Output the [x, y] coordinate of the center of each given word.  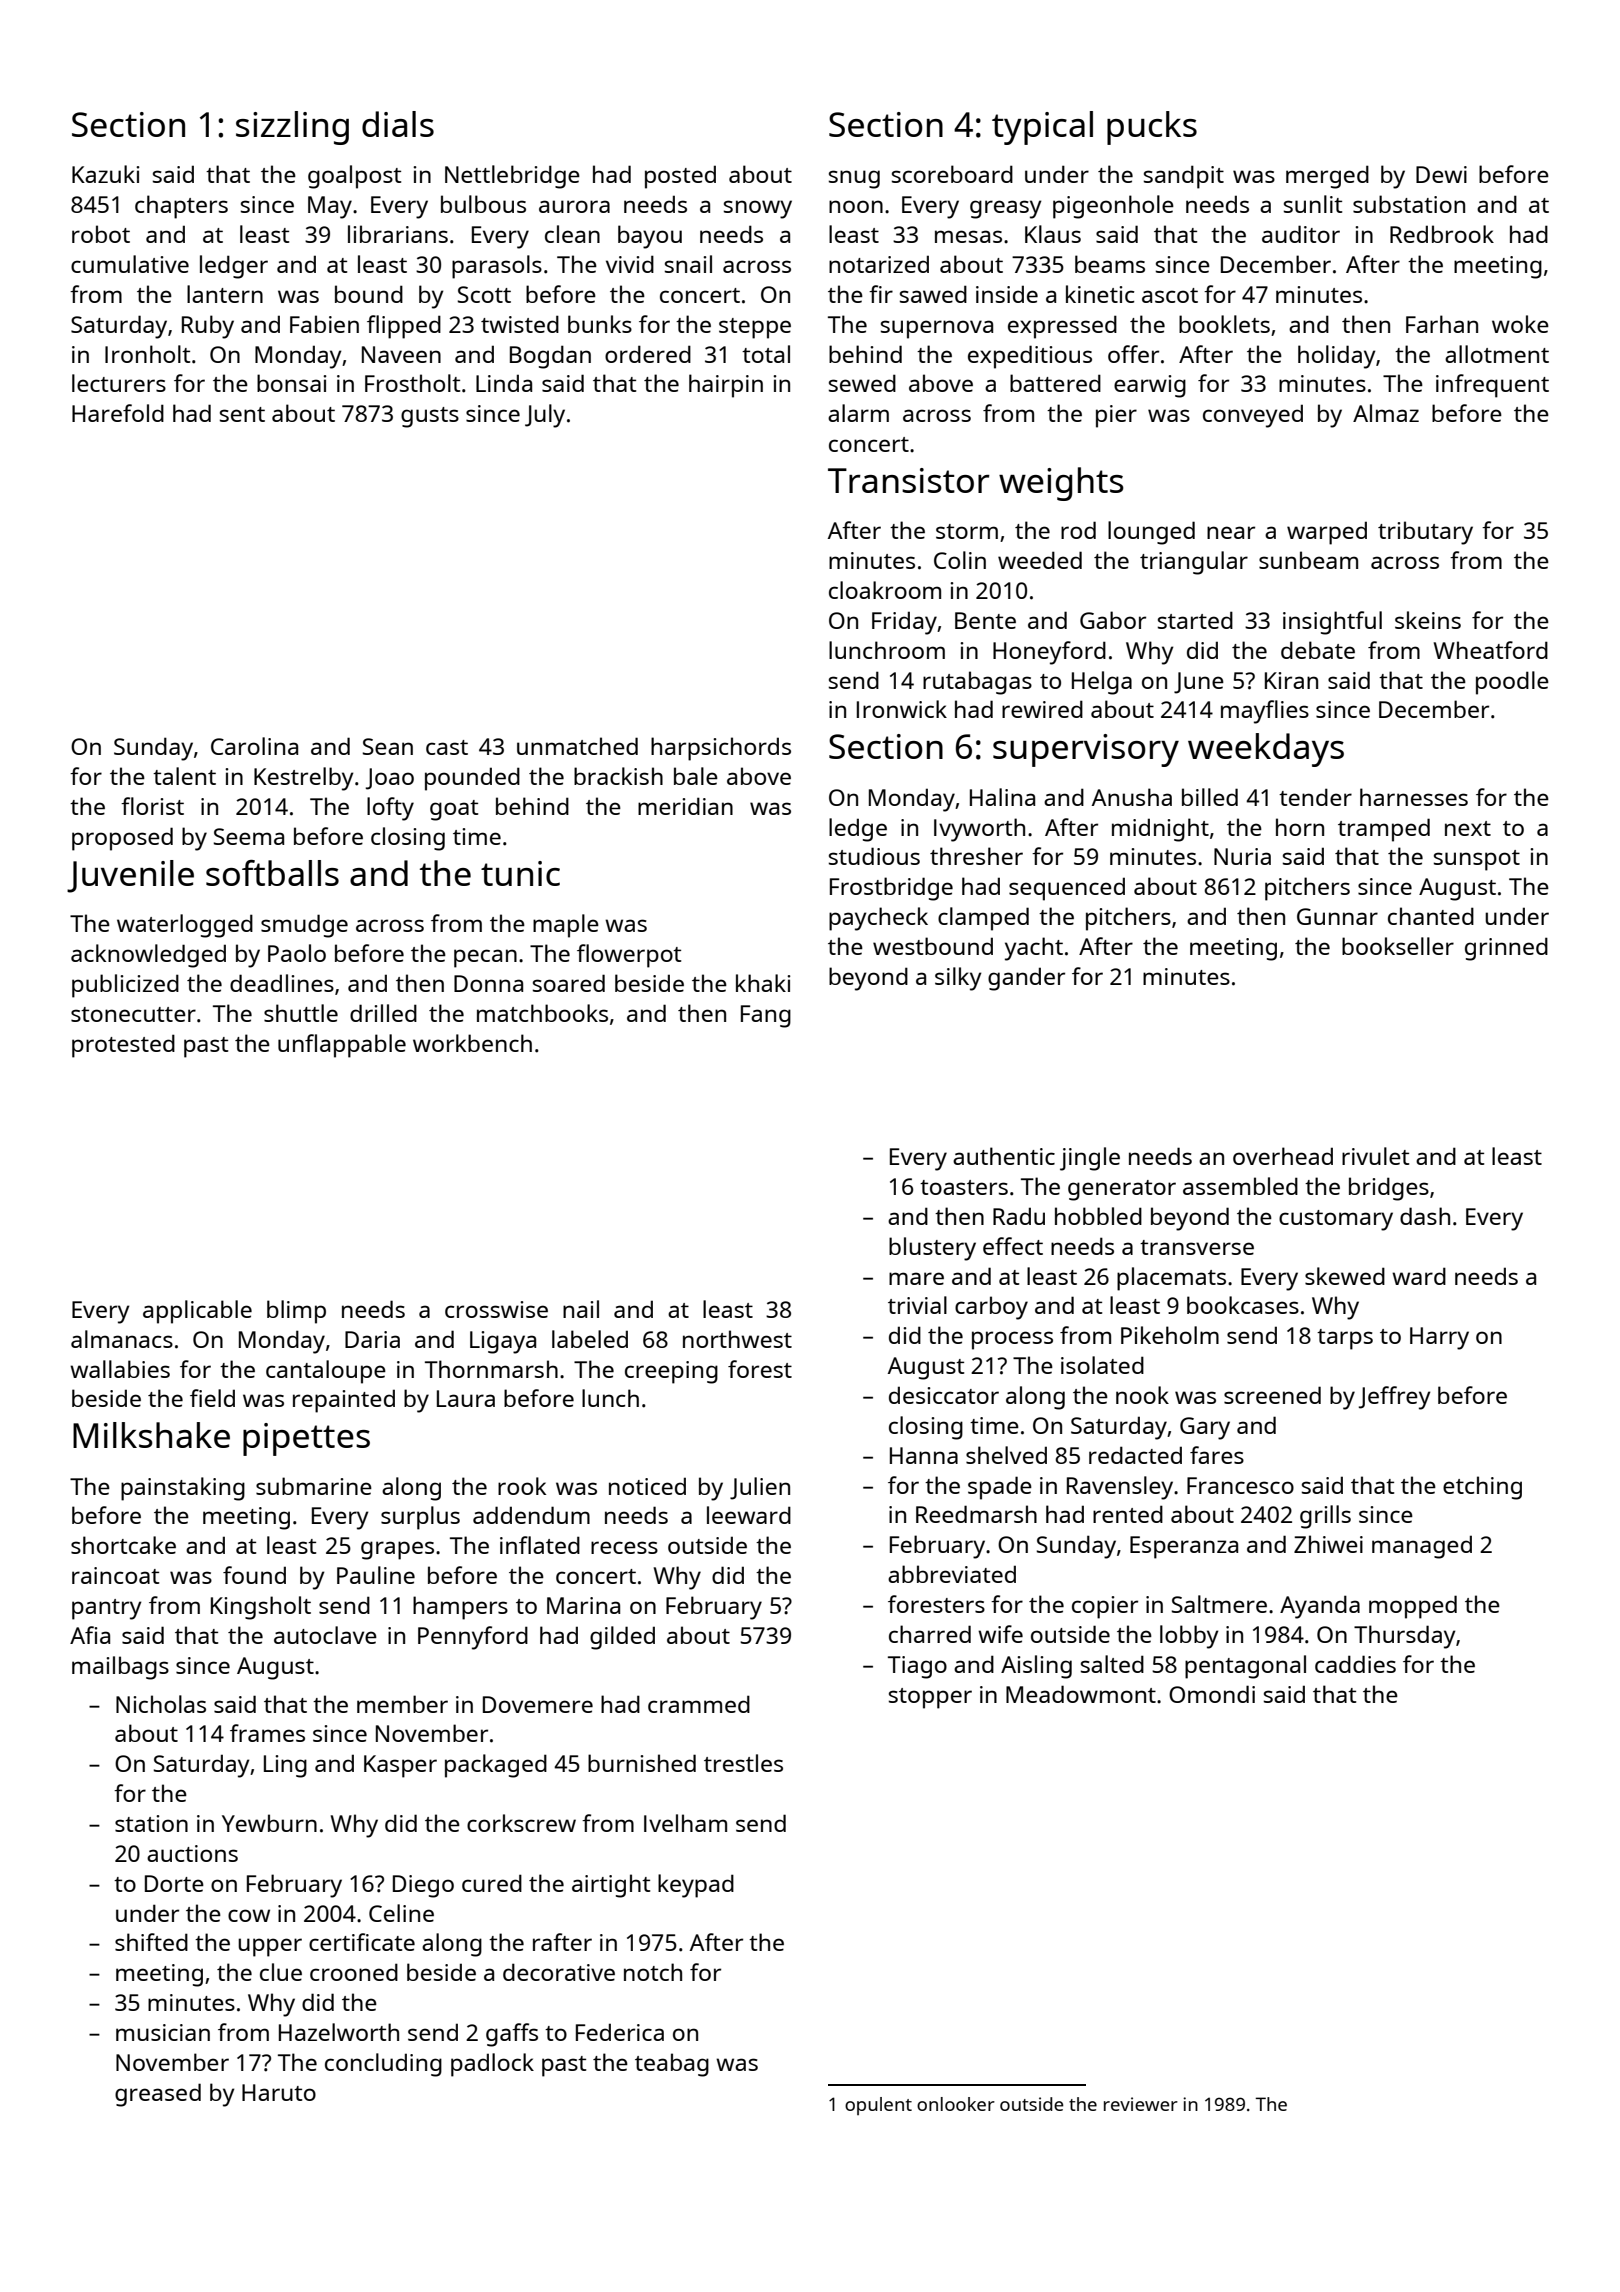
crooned [354, 1972]
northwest [737, 1339]
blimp [296, 1312]
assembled [1240, 1186]
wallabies [120, 1369]
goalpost [354, 177]
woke [1520, 324]
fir [881, 294]
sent [242, 414]
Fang [766, 1016]
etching [1482, 1488]
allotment [1497, 354]
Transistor [909, 480]
